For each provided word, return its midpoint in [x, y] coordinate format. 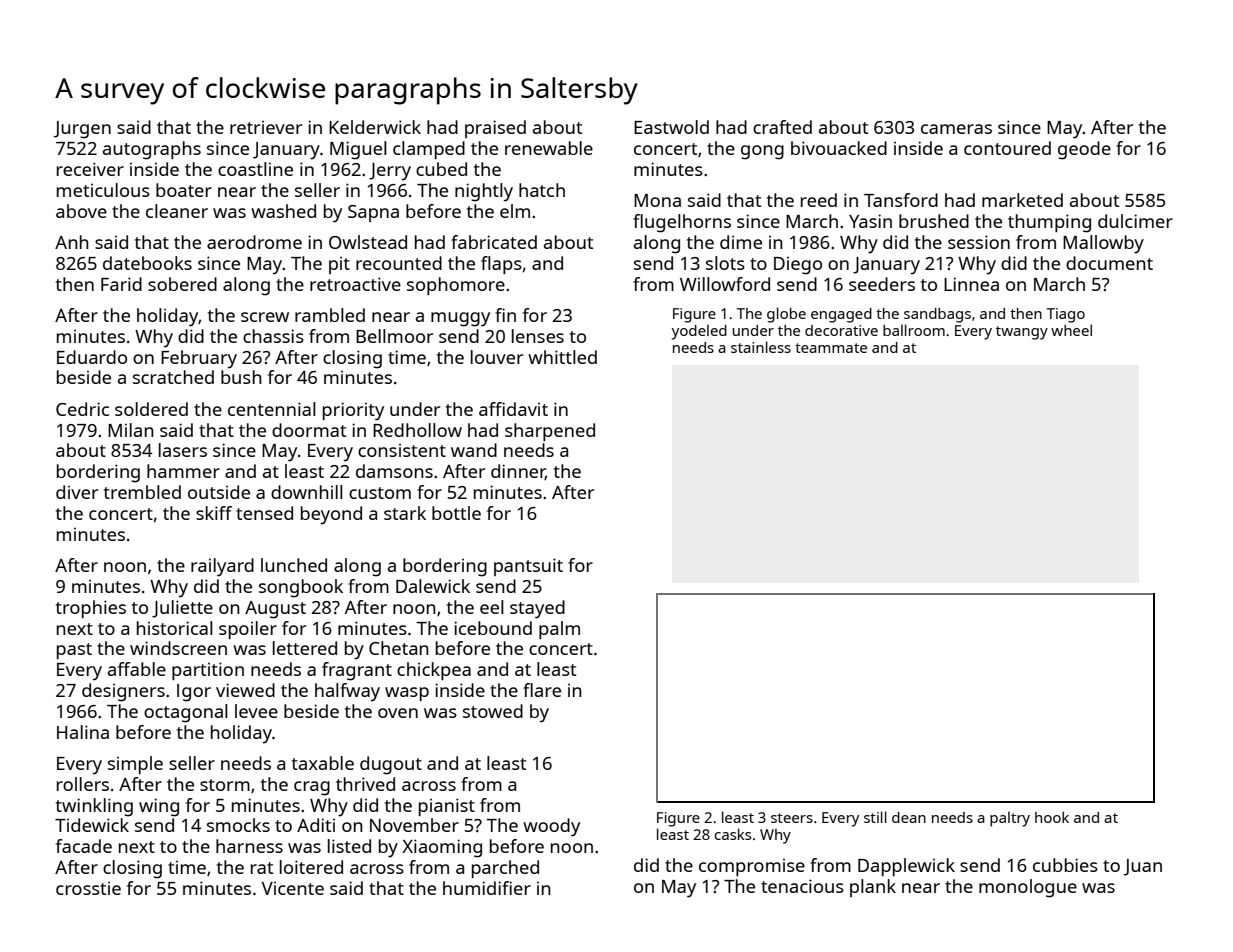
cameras [956, 129]
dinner [518, 472]
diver [77, 492]
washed [283, 211]
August [275, 610]
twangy [1022, 333]
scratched [173, 377]
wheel [1071, 330]
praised [495, 129]
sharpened [550, 432]
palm [559, 630]
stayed [537, 609]
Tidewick [92, 825]
